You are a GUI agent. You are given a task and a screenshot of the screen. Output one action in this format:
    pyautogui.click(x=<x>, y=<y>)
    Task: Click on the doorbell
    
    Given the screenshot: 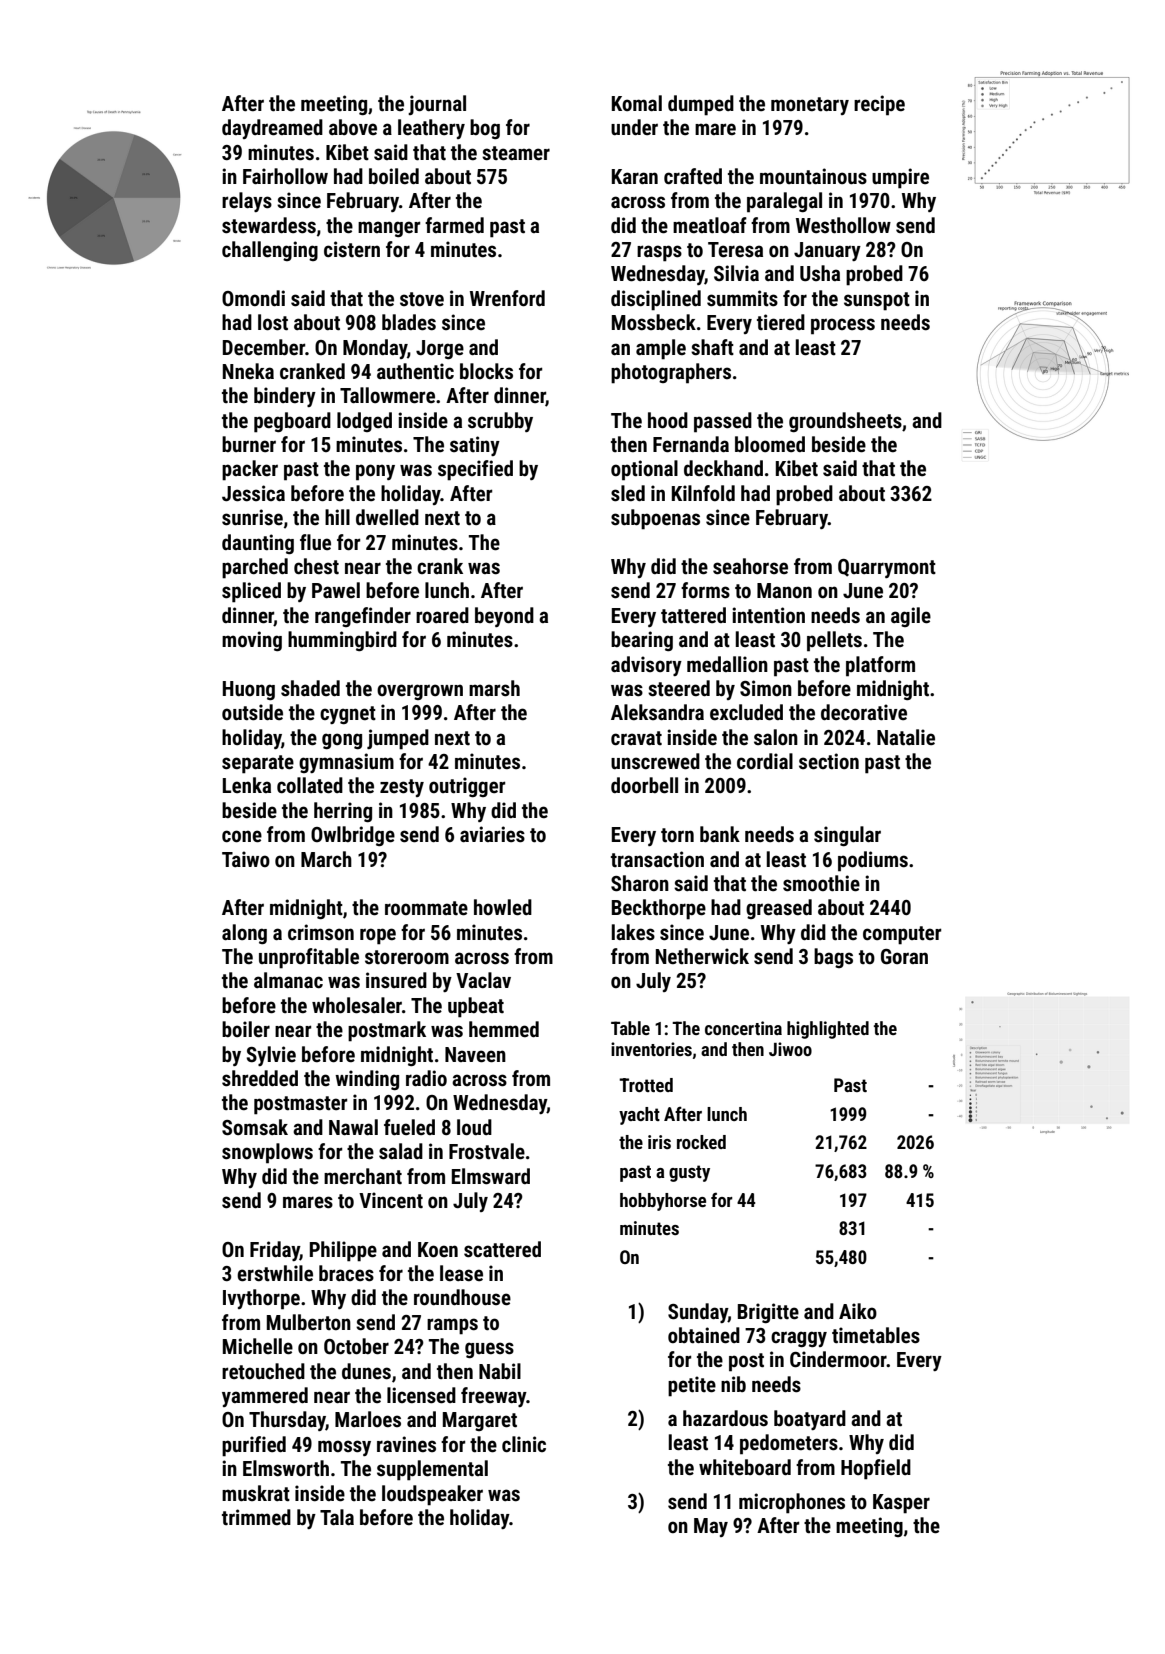 What is the action you would take?
    pyautogui.click(x=644, y=785)
